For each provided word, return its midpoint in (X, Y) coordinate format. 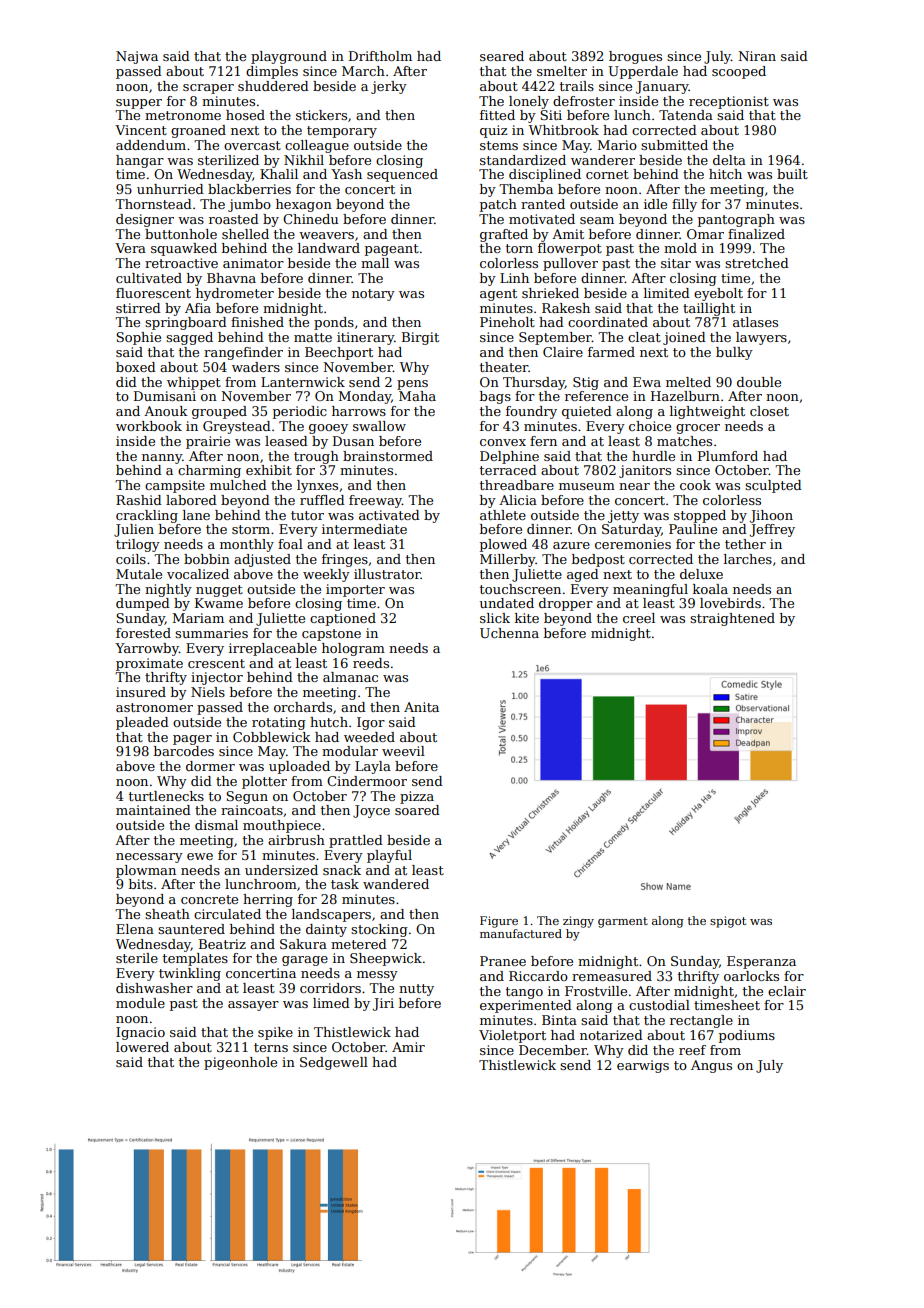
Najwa (137, 57)
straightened (732, 619)
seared (502, 56)
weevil (403, 751)
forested (143, 633)
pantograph (736, 220)
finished (257, 322)
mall (375, 263)
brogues (635, 57)
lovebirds (730, 603)
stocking (379, 930)
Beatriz (222, 944)
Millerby (507, 560)
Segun (247, 797)
